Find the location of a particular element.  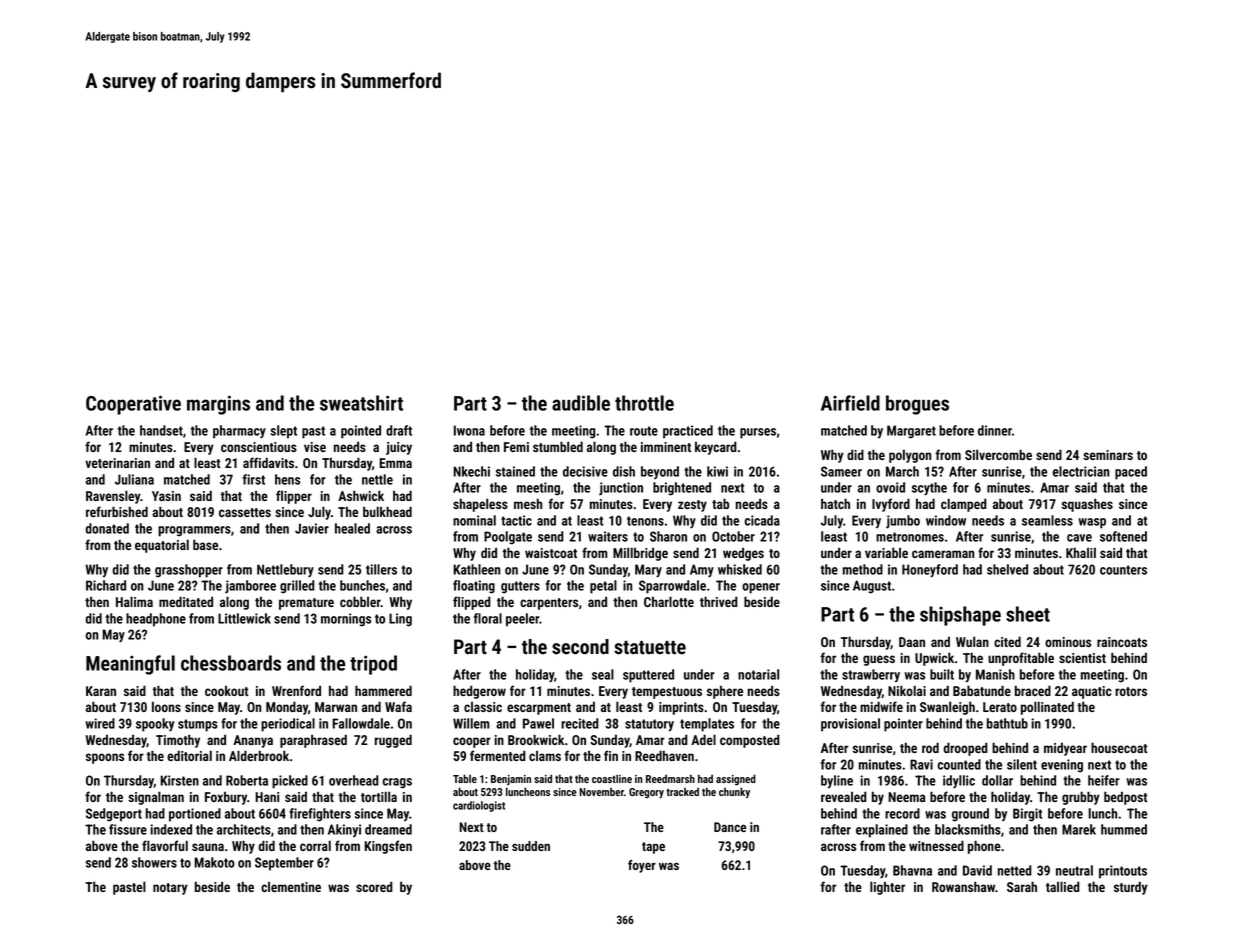

scored is located at coordinates (374, 886).
